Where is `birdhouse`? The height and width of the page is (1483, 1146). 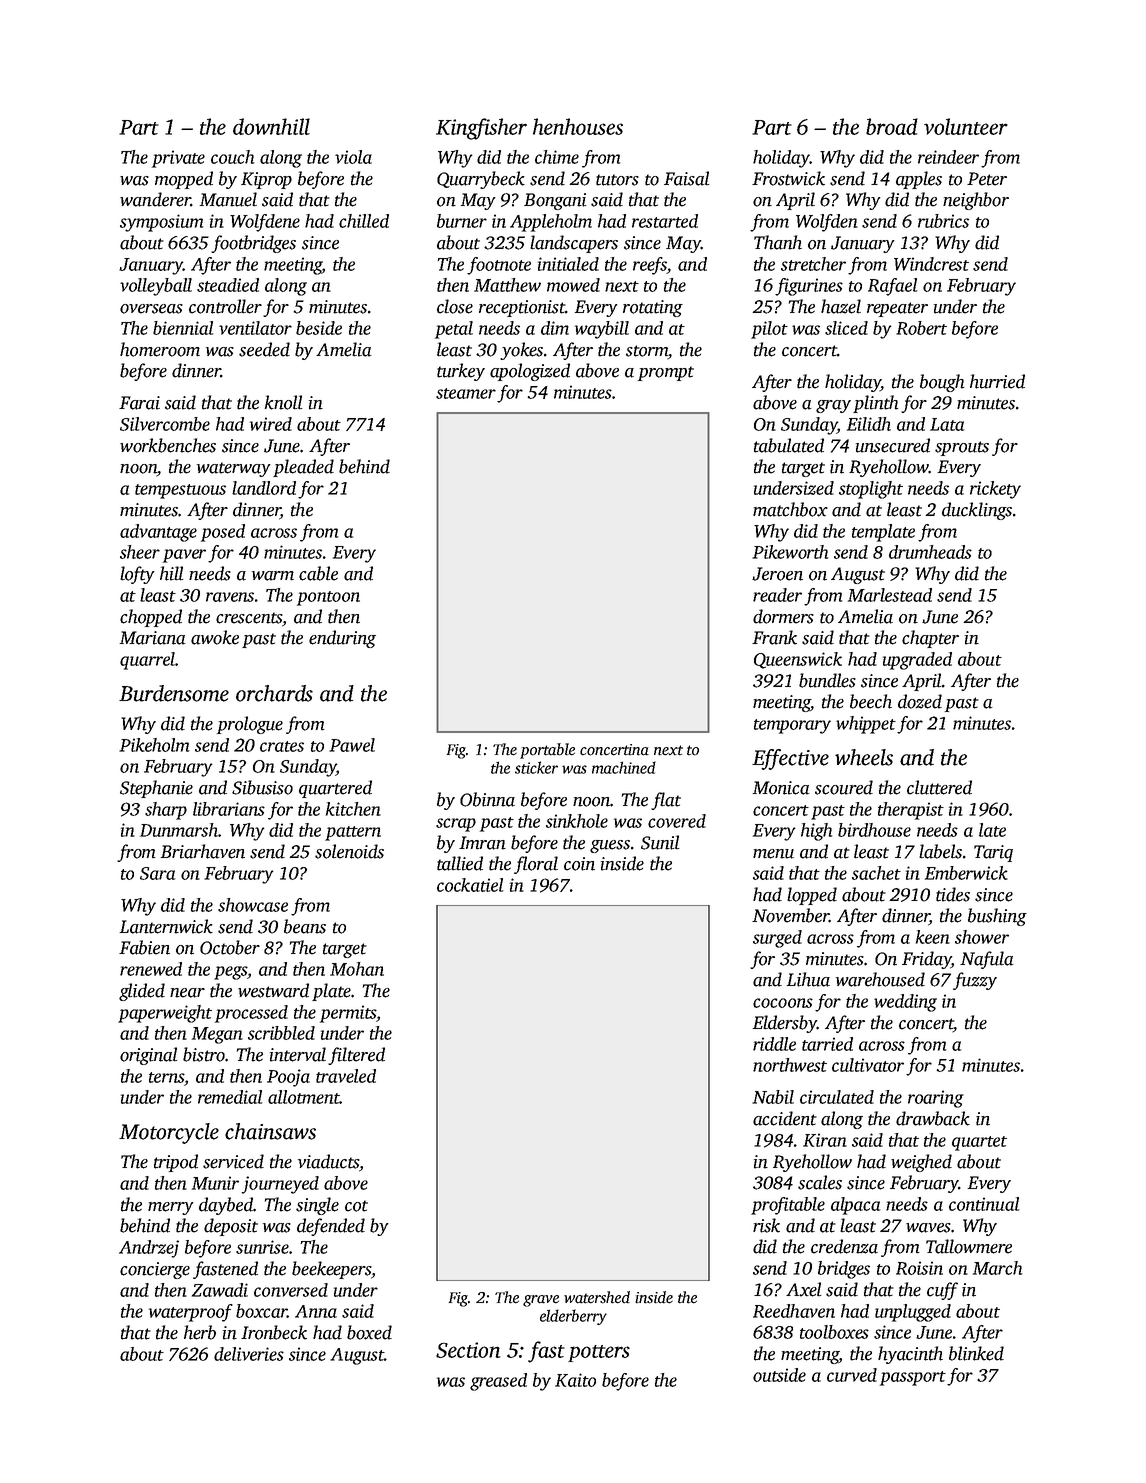 birdhouse is located at coordinates (874, 830).
